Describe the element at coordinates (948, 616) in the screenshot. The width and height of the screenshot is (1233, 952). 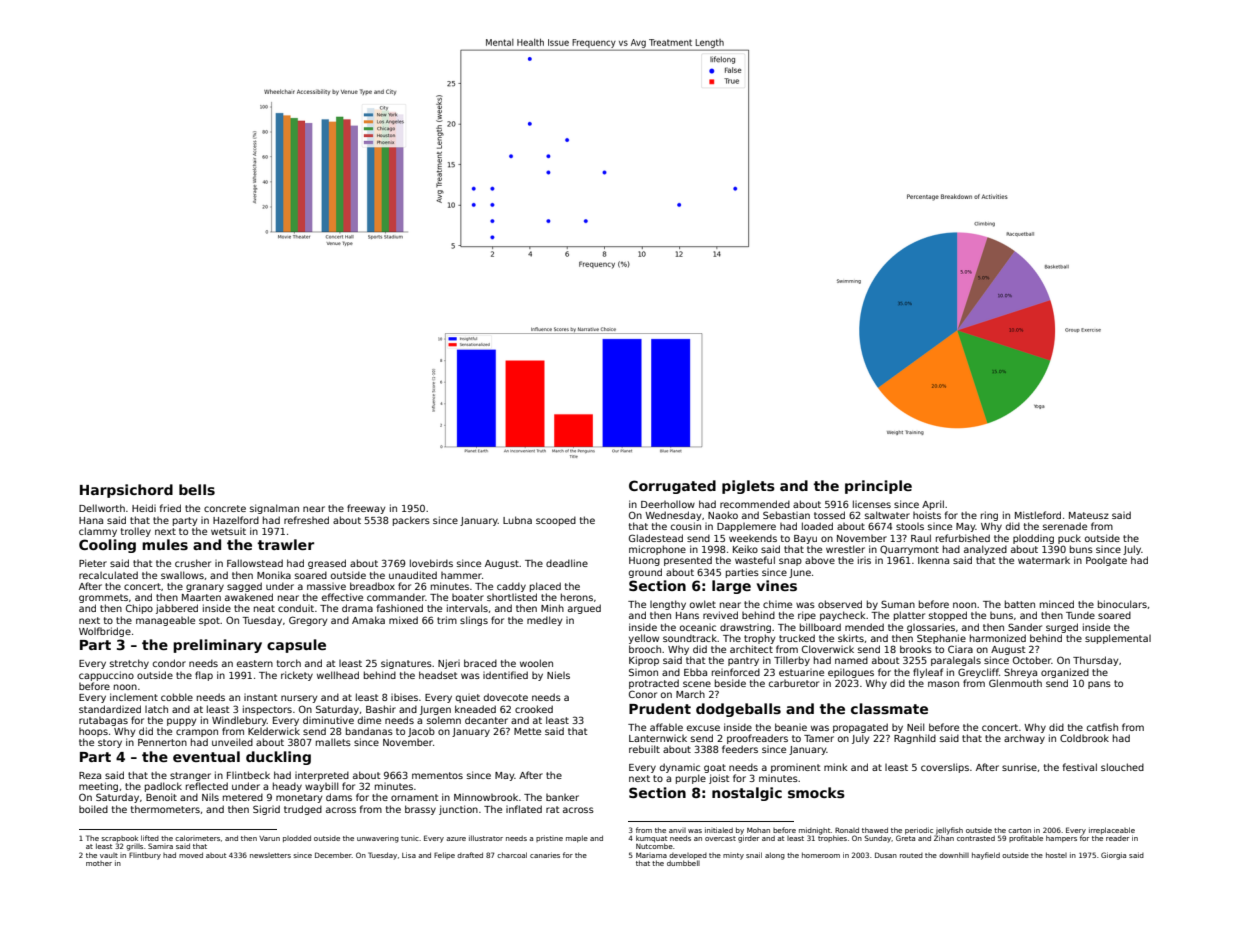
I see `stopped` at that location.
